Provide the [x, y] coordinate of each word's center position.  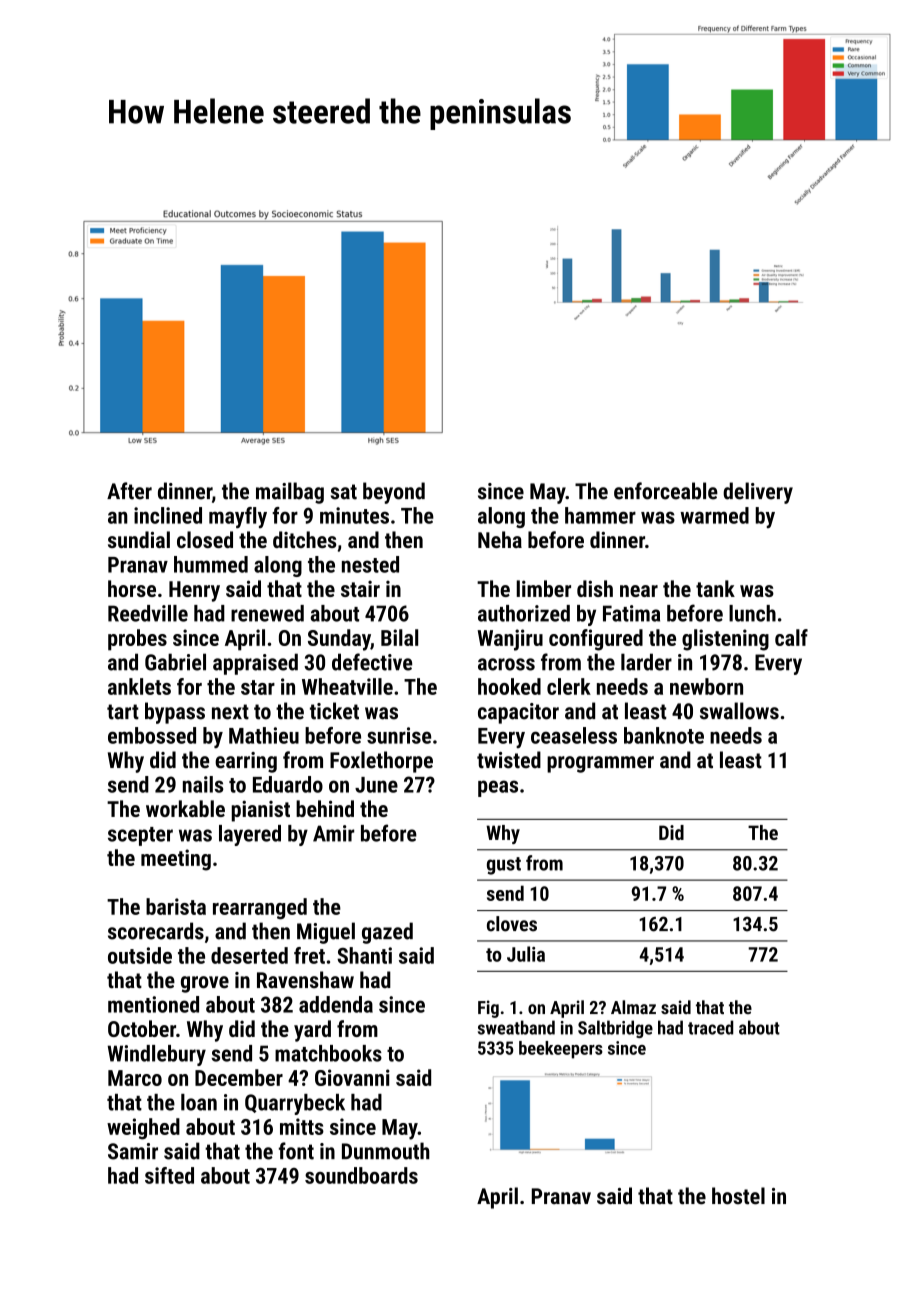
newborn [706, 686]
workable [185, 808]
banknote [664, 735]
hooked [509, 686]
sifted [169, 1175]
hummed [211, 564]
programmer [600, 764]
